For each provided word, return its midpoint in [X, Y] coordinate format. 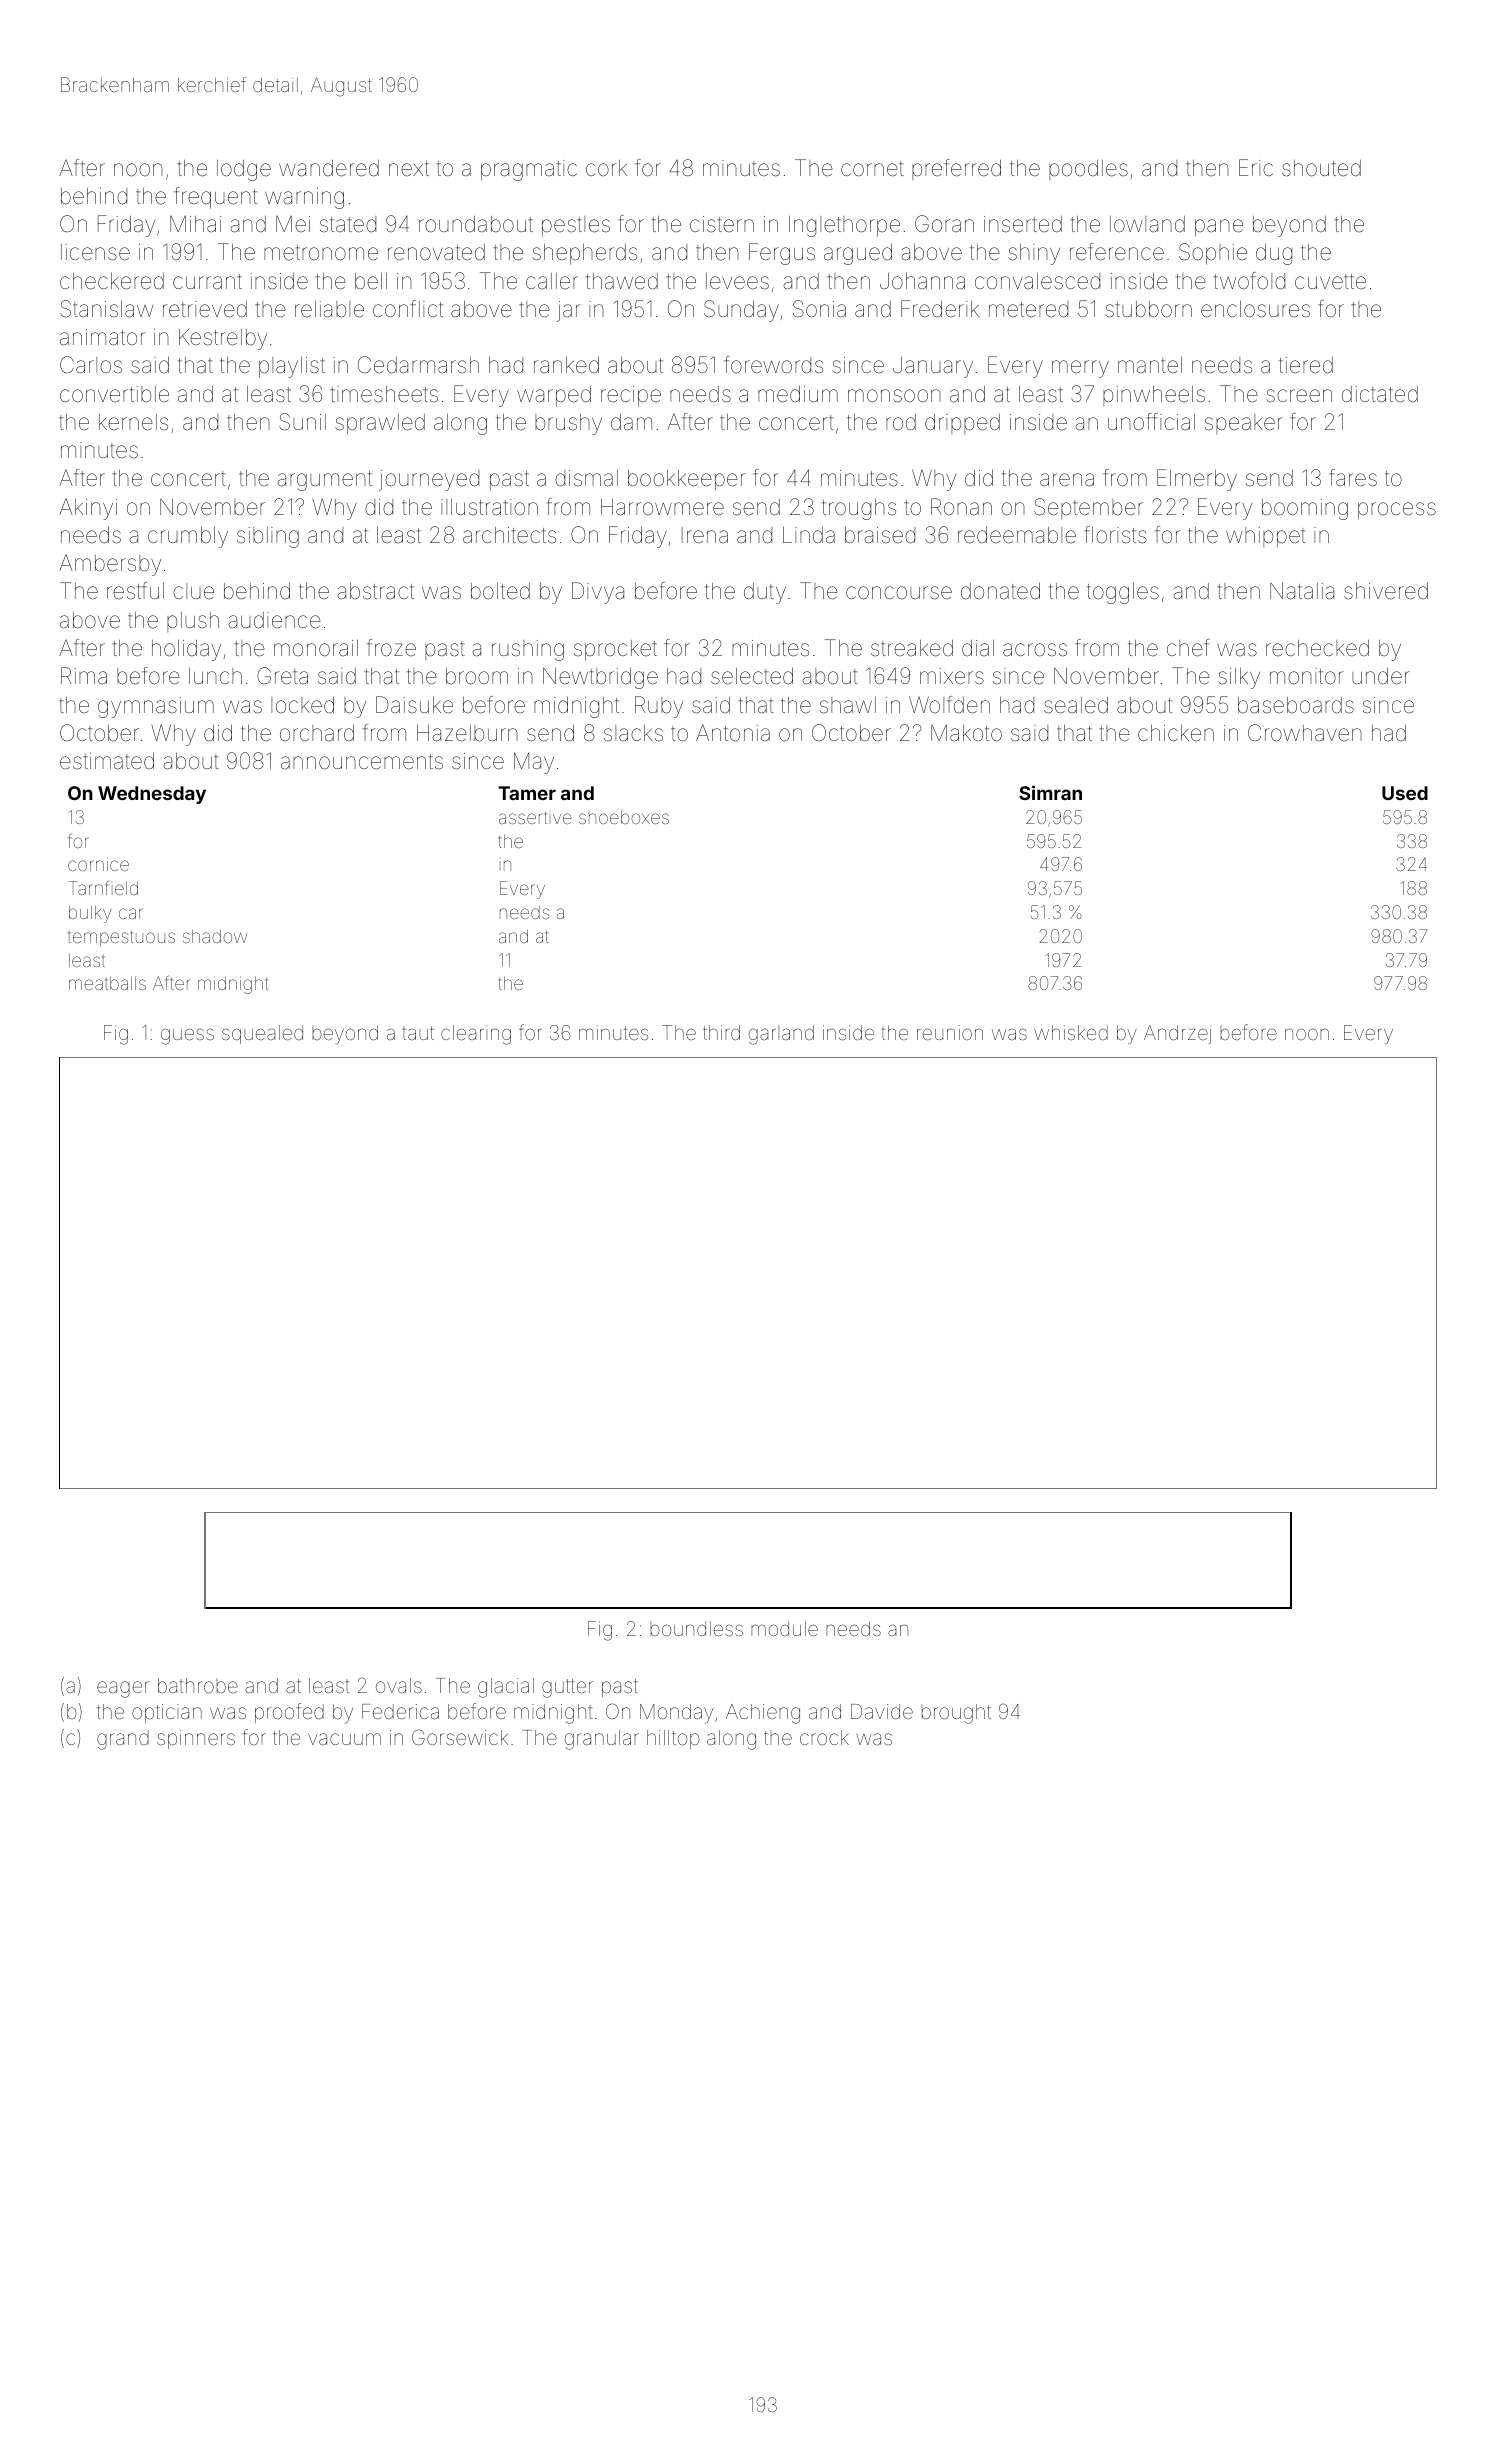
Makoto [966, 733]
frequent [215, 198]
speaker [1244, 424]
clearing [476, 1035]
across [1035, 650]
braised [880, 535]
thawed [622, 281]
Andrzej [1177, 1034]
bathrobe [198, 1685]
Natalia [1302, 591]
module [784, 1628]
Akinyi [88, 509]
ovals [399, 1685]
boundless [696, 1628]
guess [187, 1036]
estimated [107, 761]
